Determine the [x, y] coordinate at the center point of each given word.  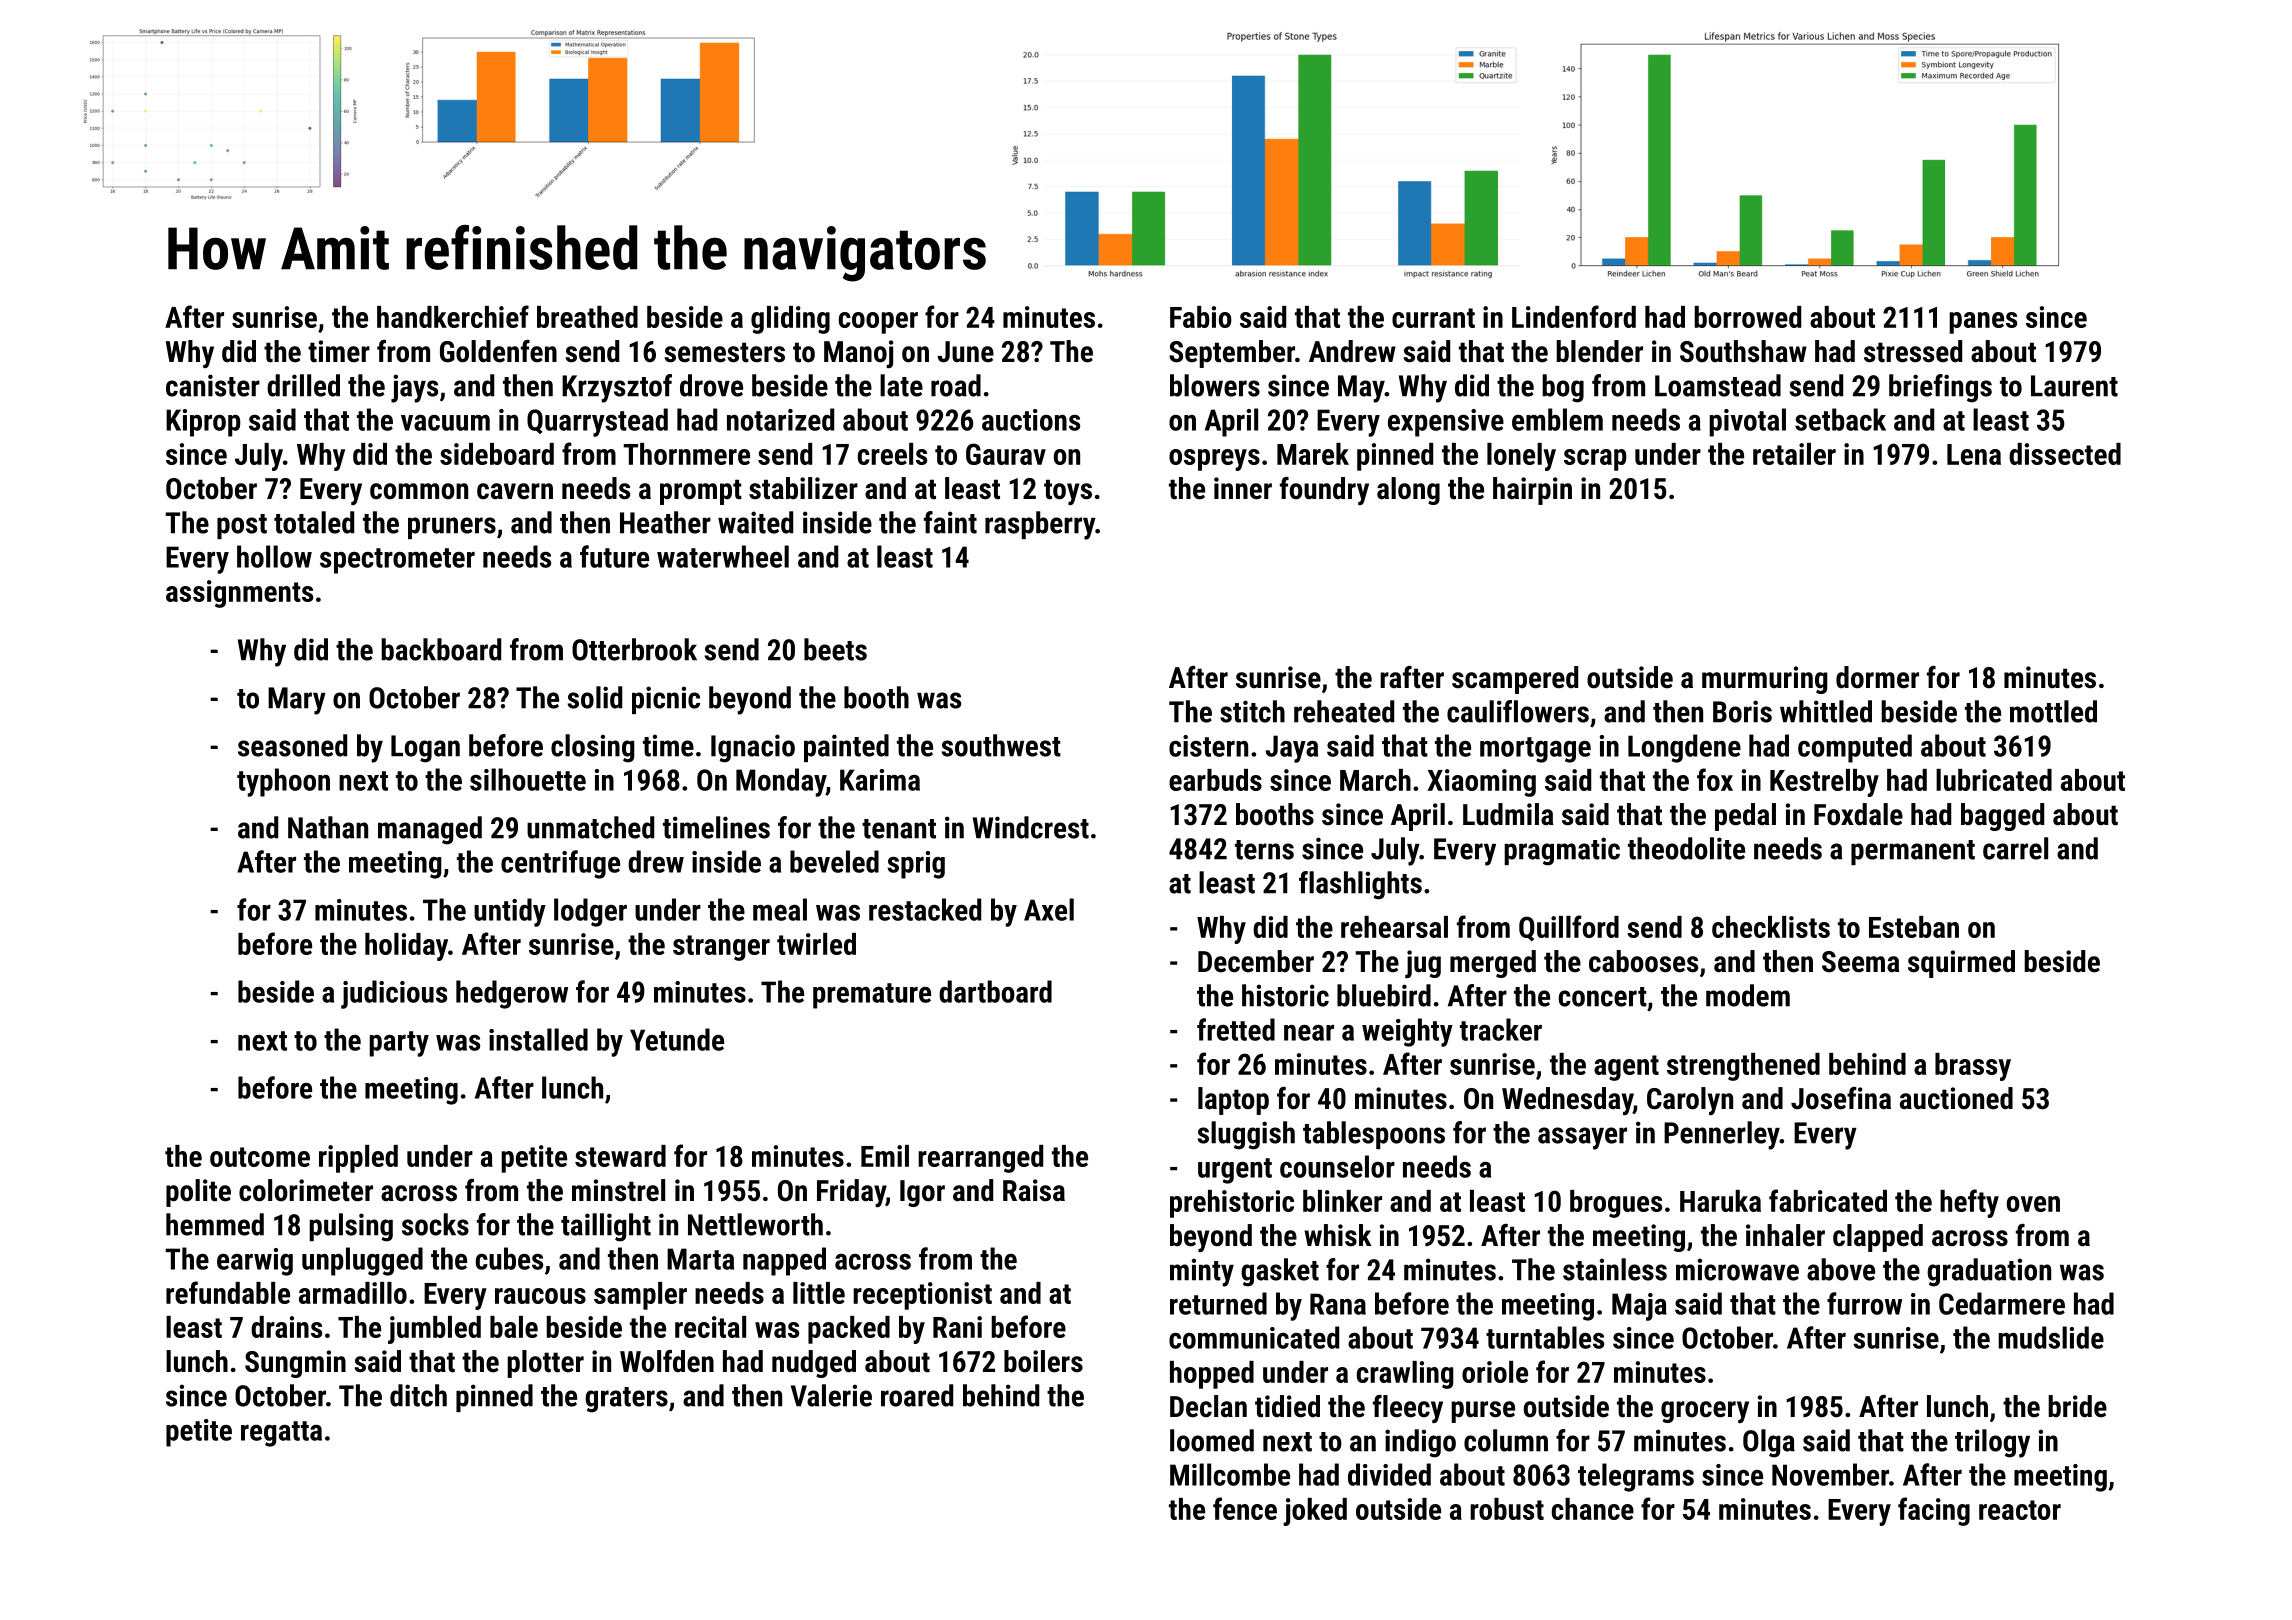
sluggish [1246, 1135]
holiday [406, 947]
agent [1626, 1068]
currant [1433, 318]
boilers [1043, 1361]
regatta [281, 1434]
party [399, 1044]
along [1408, 491]
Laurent [2074, 386]
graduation [1989, 1272]
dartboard [995, 991]
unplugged [362, 1261]
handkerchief [453, 316]
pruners [452, 528]
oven [2033, 1204]
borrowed [1747, 317]
